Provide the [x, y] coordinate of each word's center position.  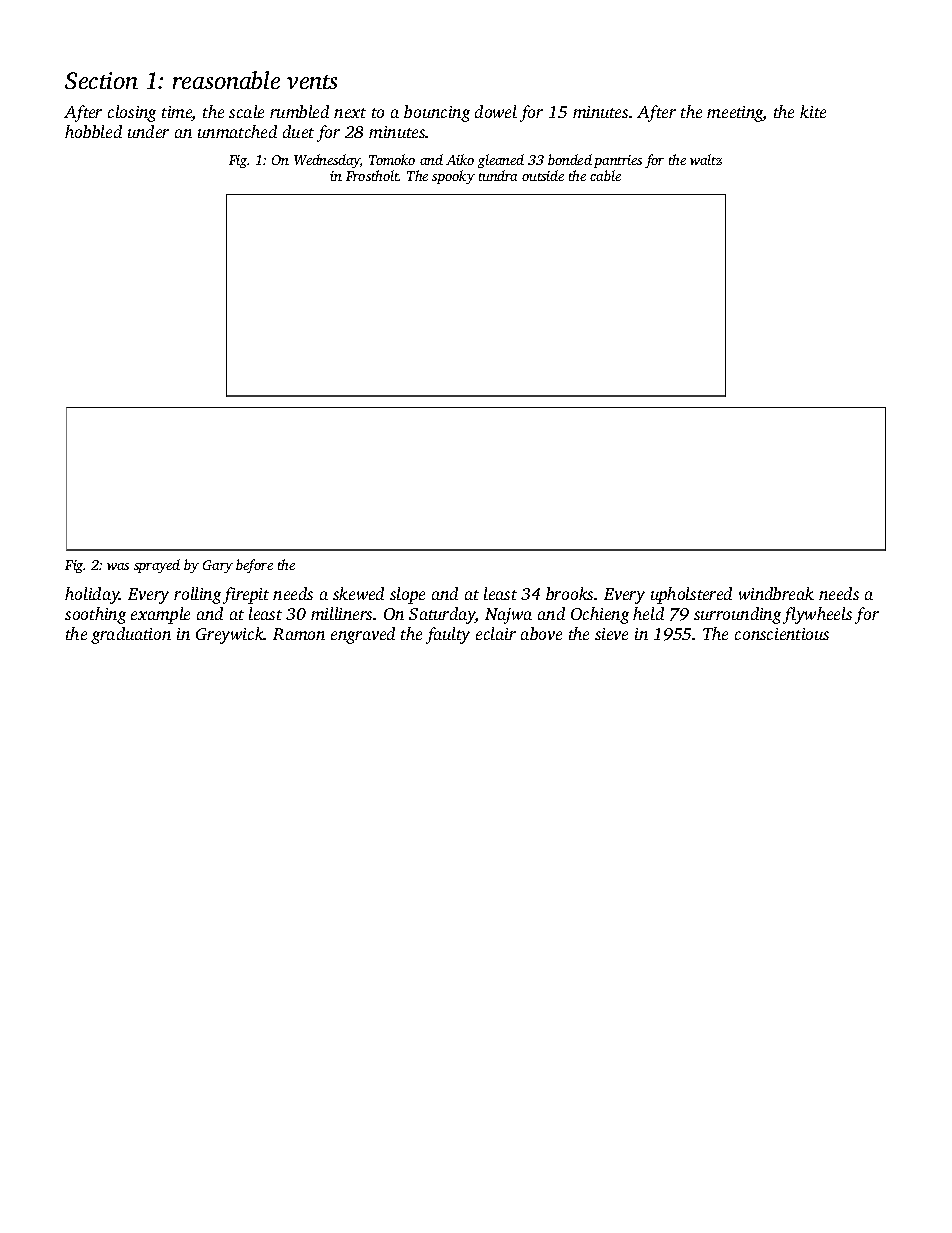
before [254, 566]
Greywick [230, 635]
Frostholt [372, 175]
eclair [496, 633]
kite [813, 111]
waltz [706, 159]
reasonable [226, 80]
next [350, 113]
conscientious [782, 634]
